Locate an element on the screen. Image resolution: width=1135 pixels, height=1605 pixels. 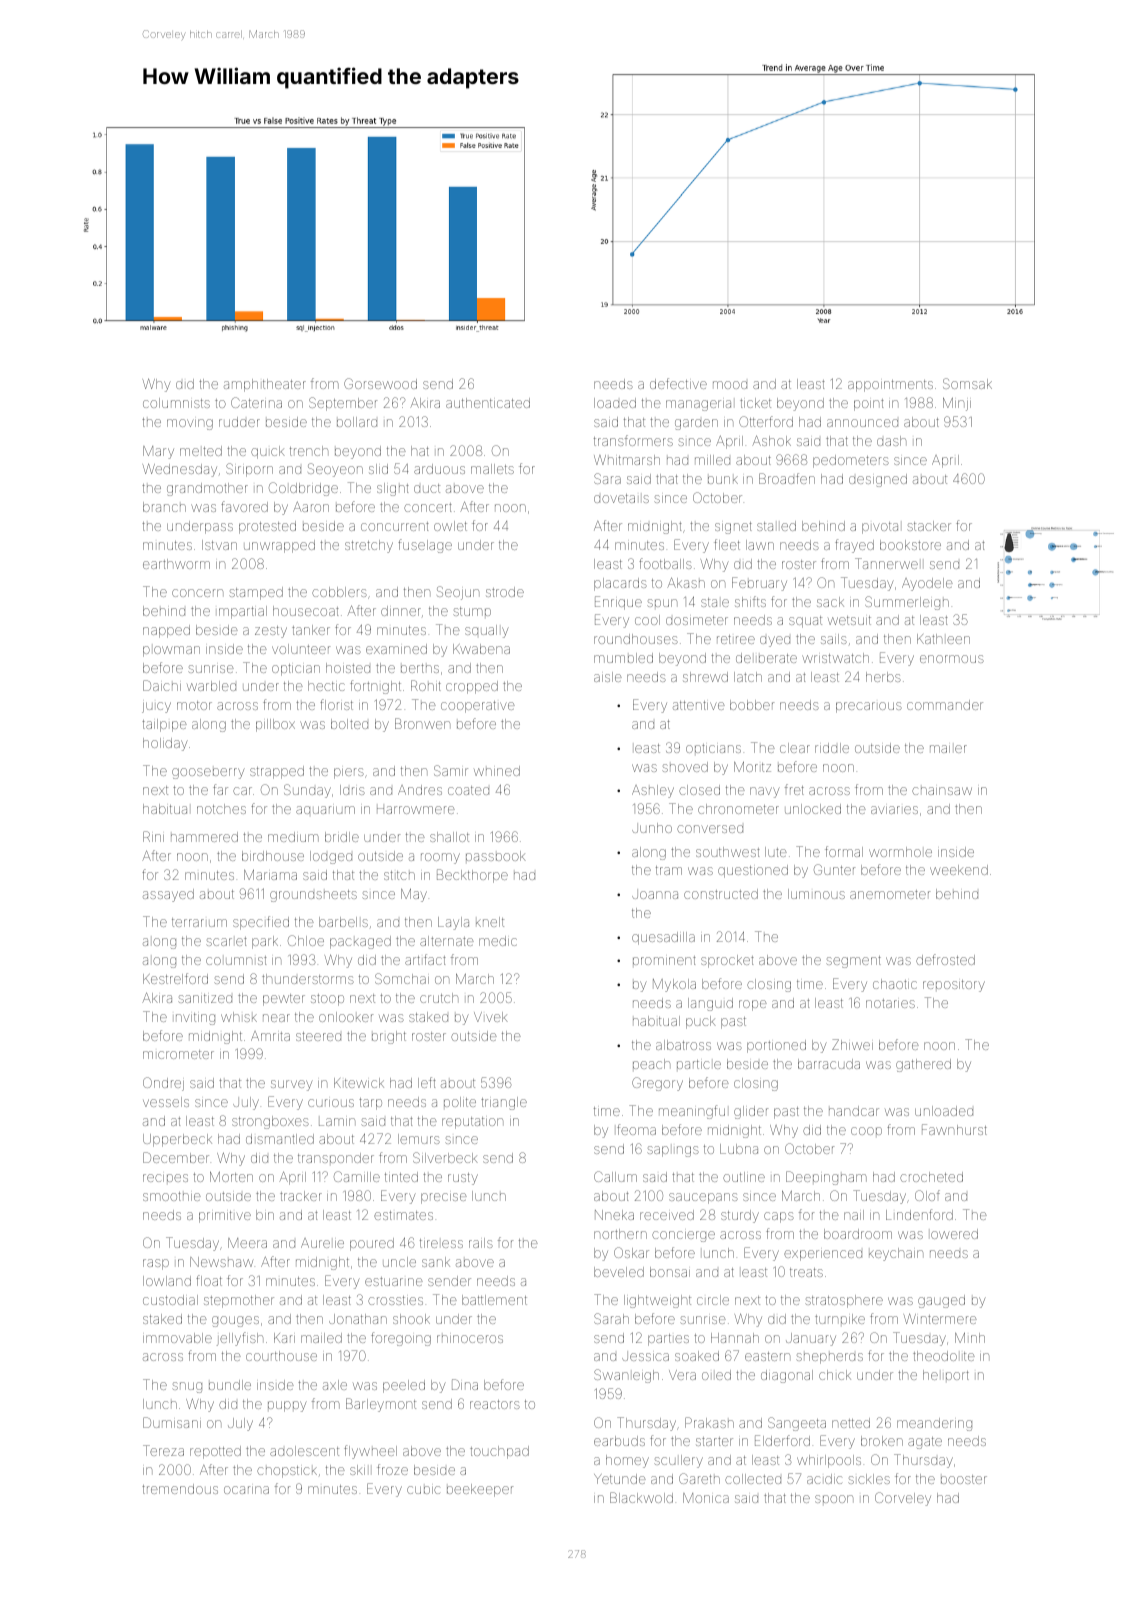
attentive is located at coordinates (699, 705).
